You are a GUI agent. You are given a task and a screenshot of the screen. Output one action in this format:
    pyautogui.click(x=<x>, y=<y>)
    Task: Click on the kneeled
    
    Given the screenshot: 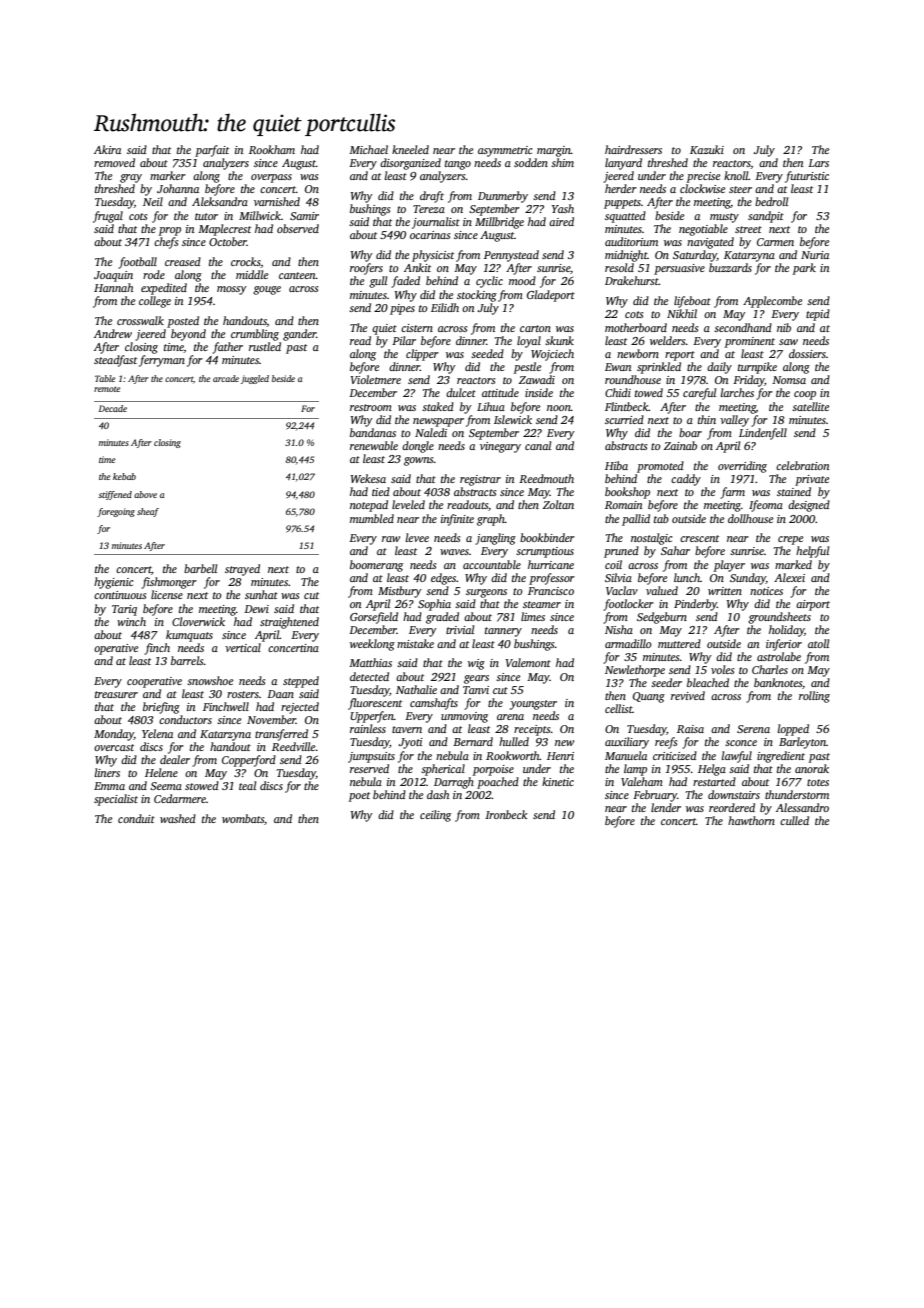 What is the action you would take?
    pyautogui.click(x=410, y=149)
